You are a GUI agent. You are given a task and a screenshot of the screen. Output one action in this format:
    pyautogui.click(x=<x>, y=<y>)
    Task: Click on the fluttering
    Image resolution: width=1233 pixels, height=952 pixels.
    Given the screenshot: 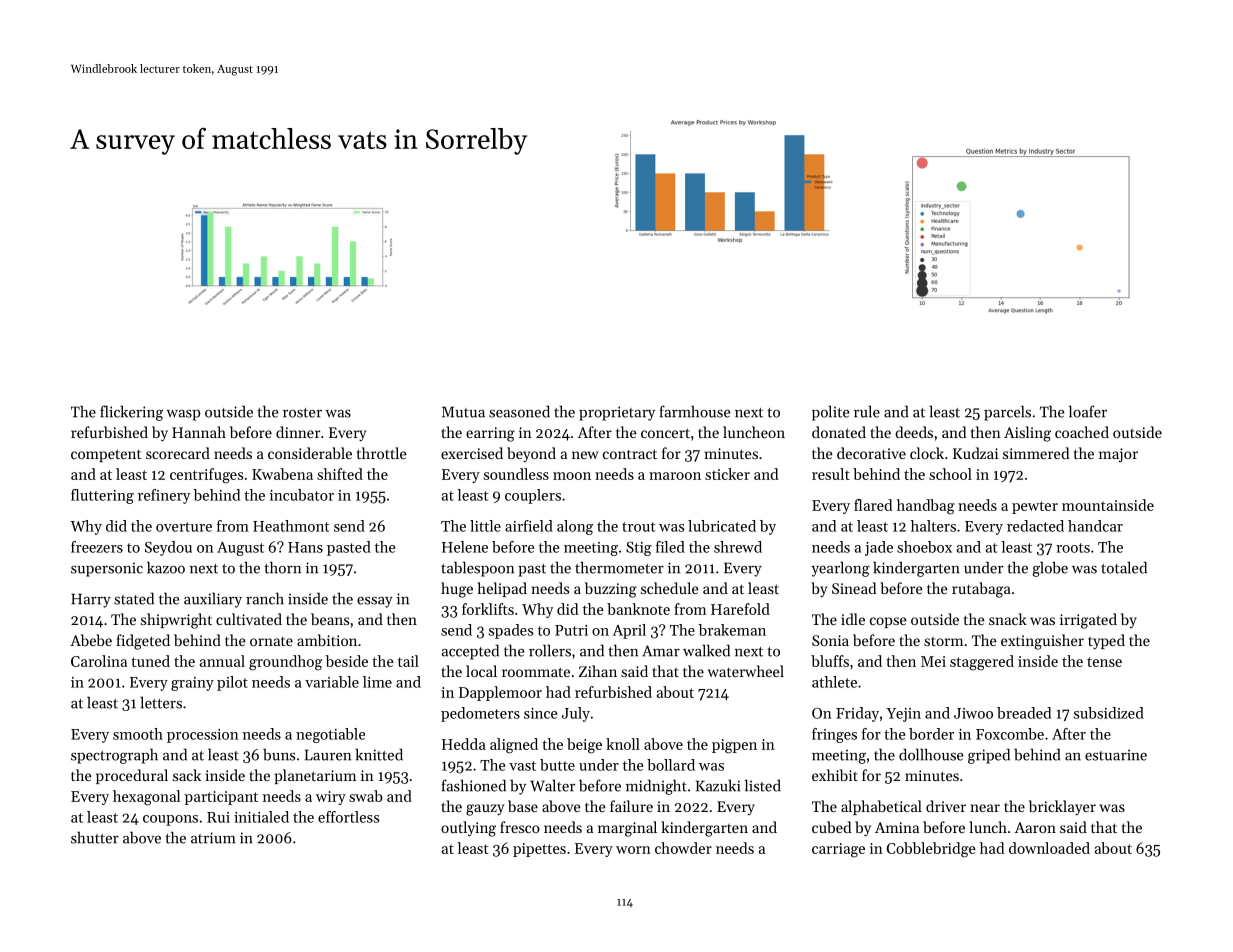 What is the action you would take?
    pyautogui.click(x=102, y=496)
